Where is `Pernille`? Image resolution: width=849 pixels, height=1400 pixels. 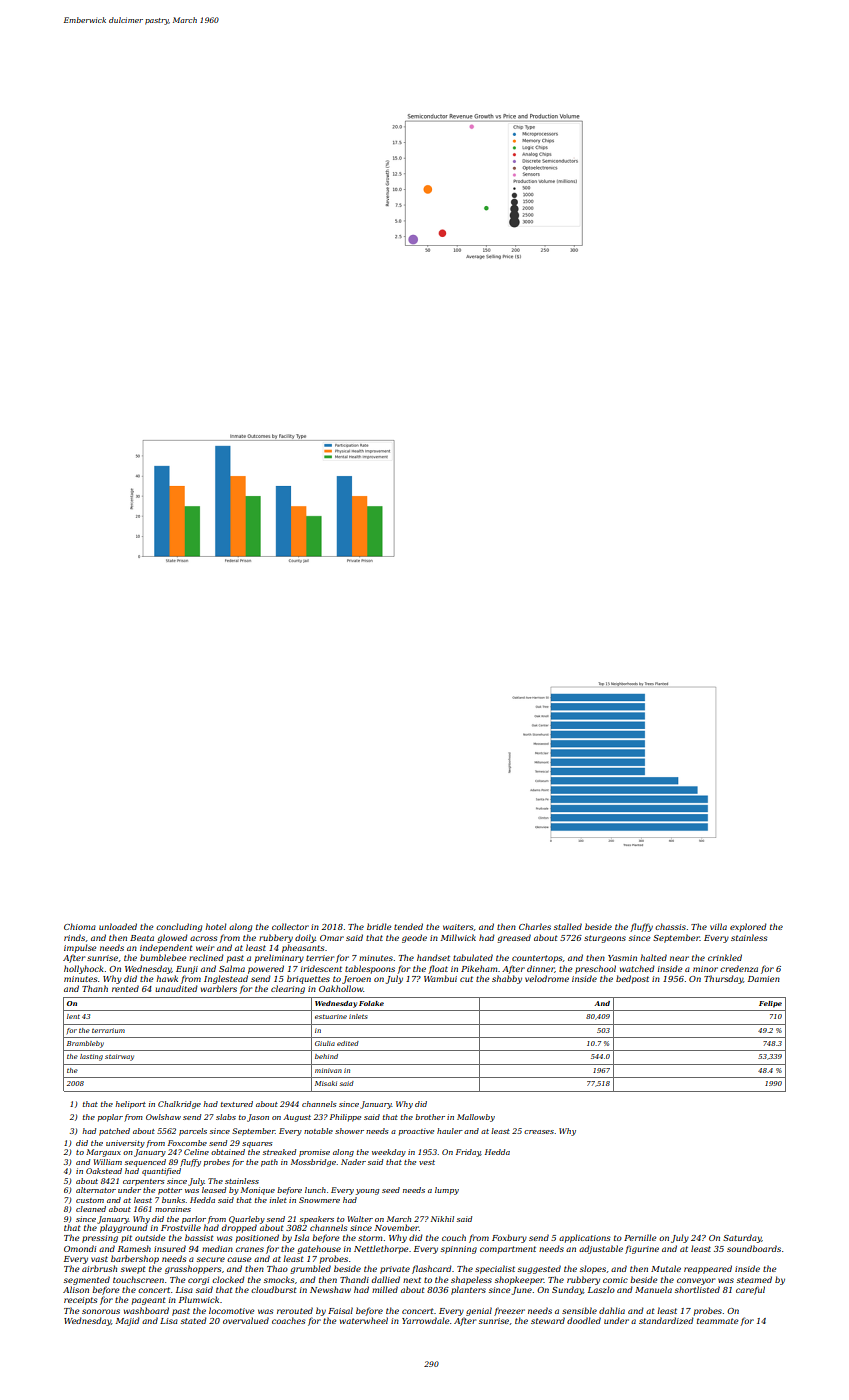 Pernille is located at coordinates (640, 1237).
